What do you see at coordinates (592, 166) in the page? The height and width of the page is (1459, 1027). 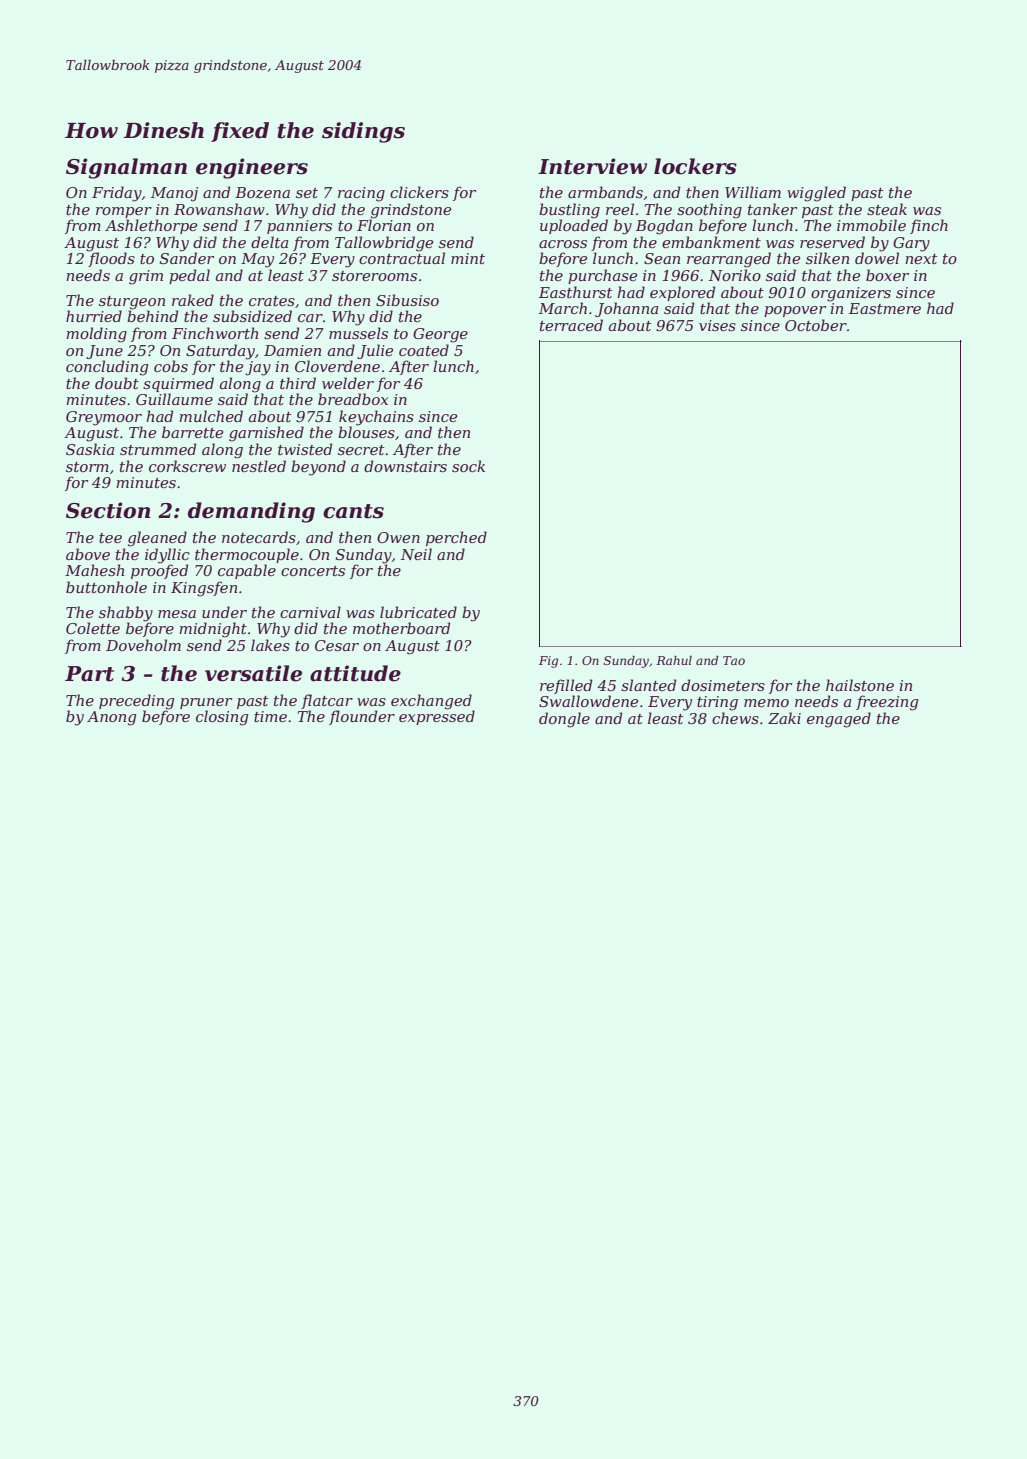 I see `Interview` at bounding box center [592, 166].
